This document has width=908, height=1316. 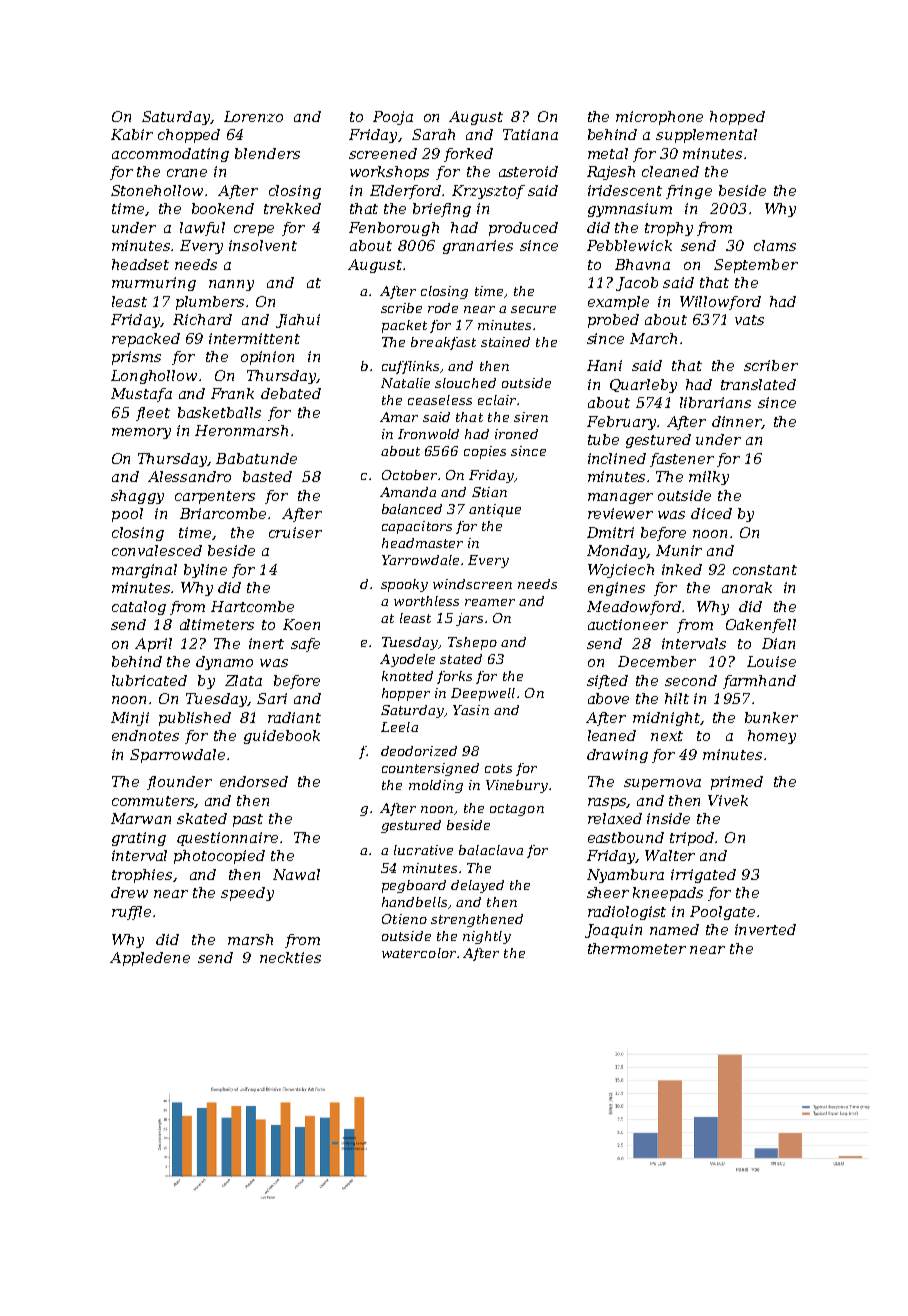 I want to click on stained, so click(x=505, y=342).
